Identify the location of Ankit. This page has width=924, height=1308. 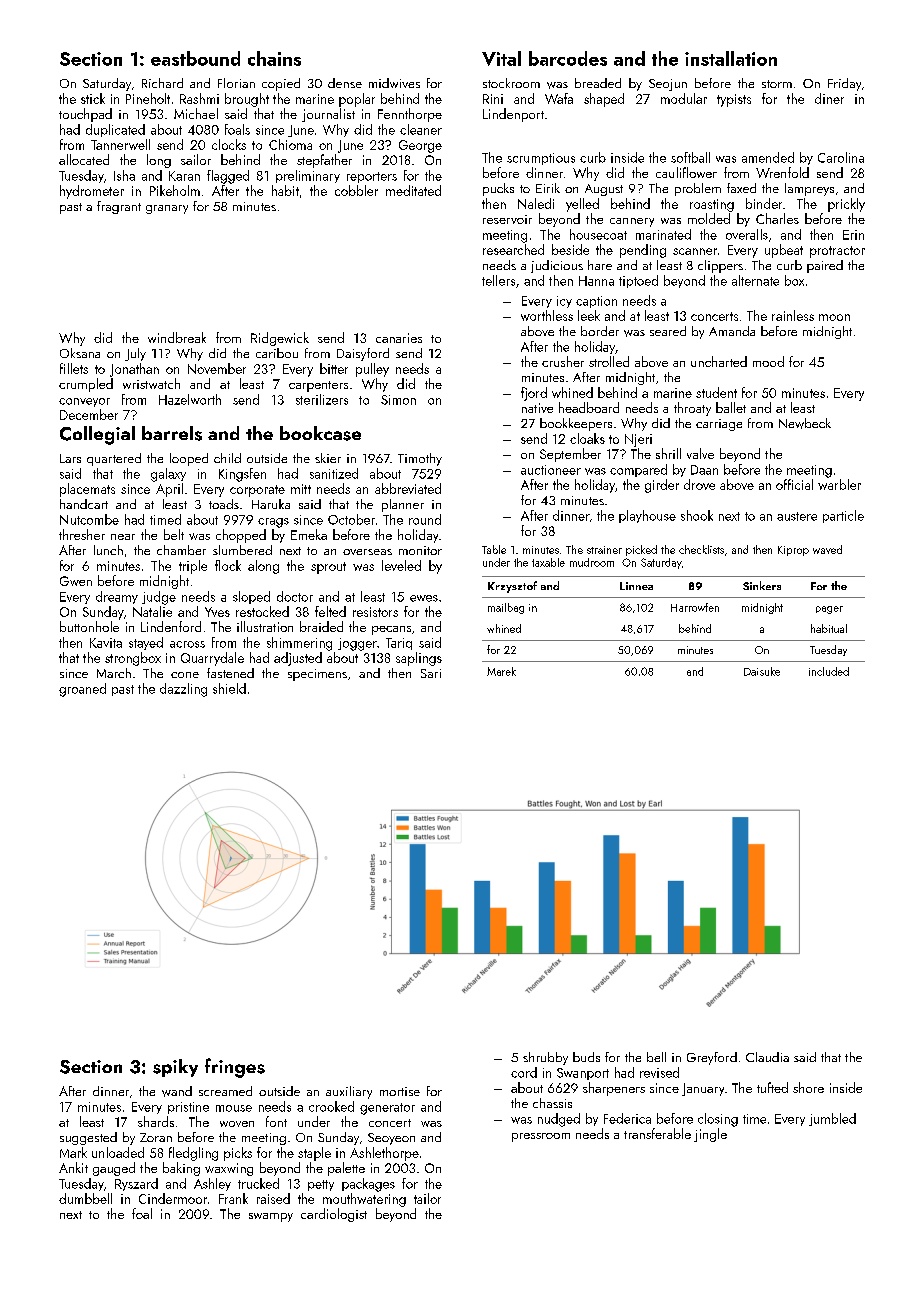
(73, 1167).
